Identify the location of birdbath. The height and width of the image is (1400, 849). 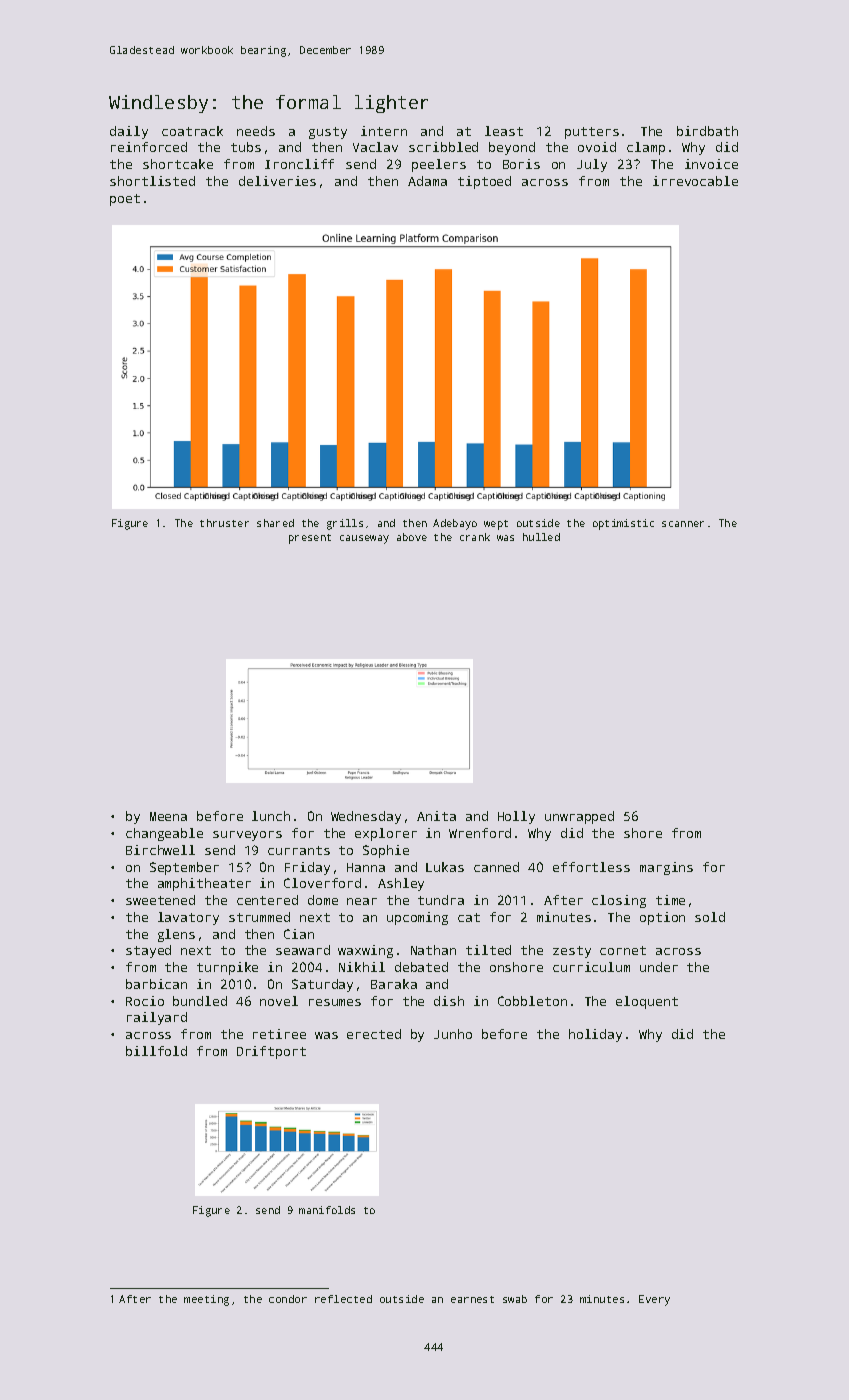
(707, 131).
